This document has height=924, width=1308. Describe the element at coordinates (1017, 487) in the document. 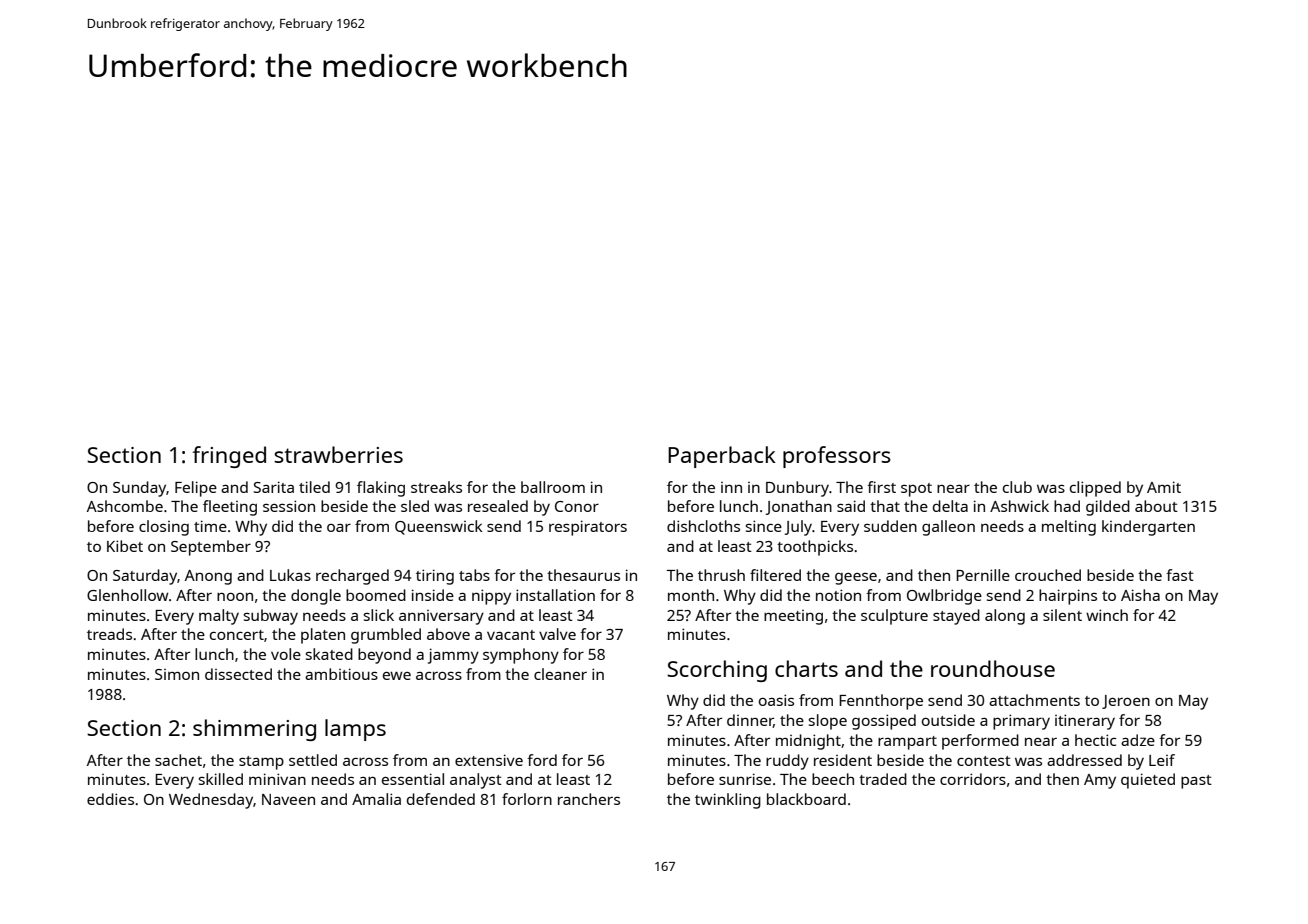

I see `club` at that location.
